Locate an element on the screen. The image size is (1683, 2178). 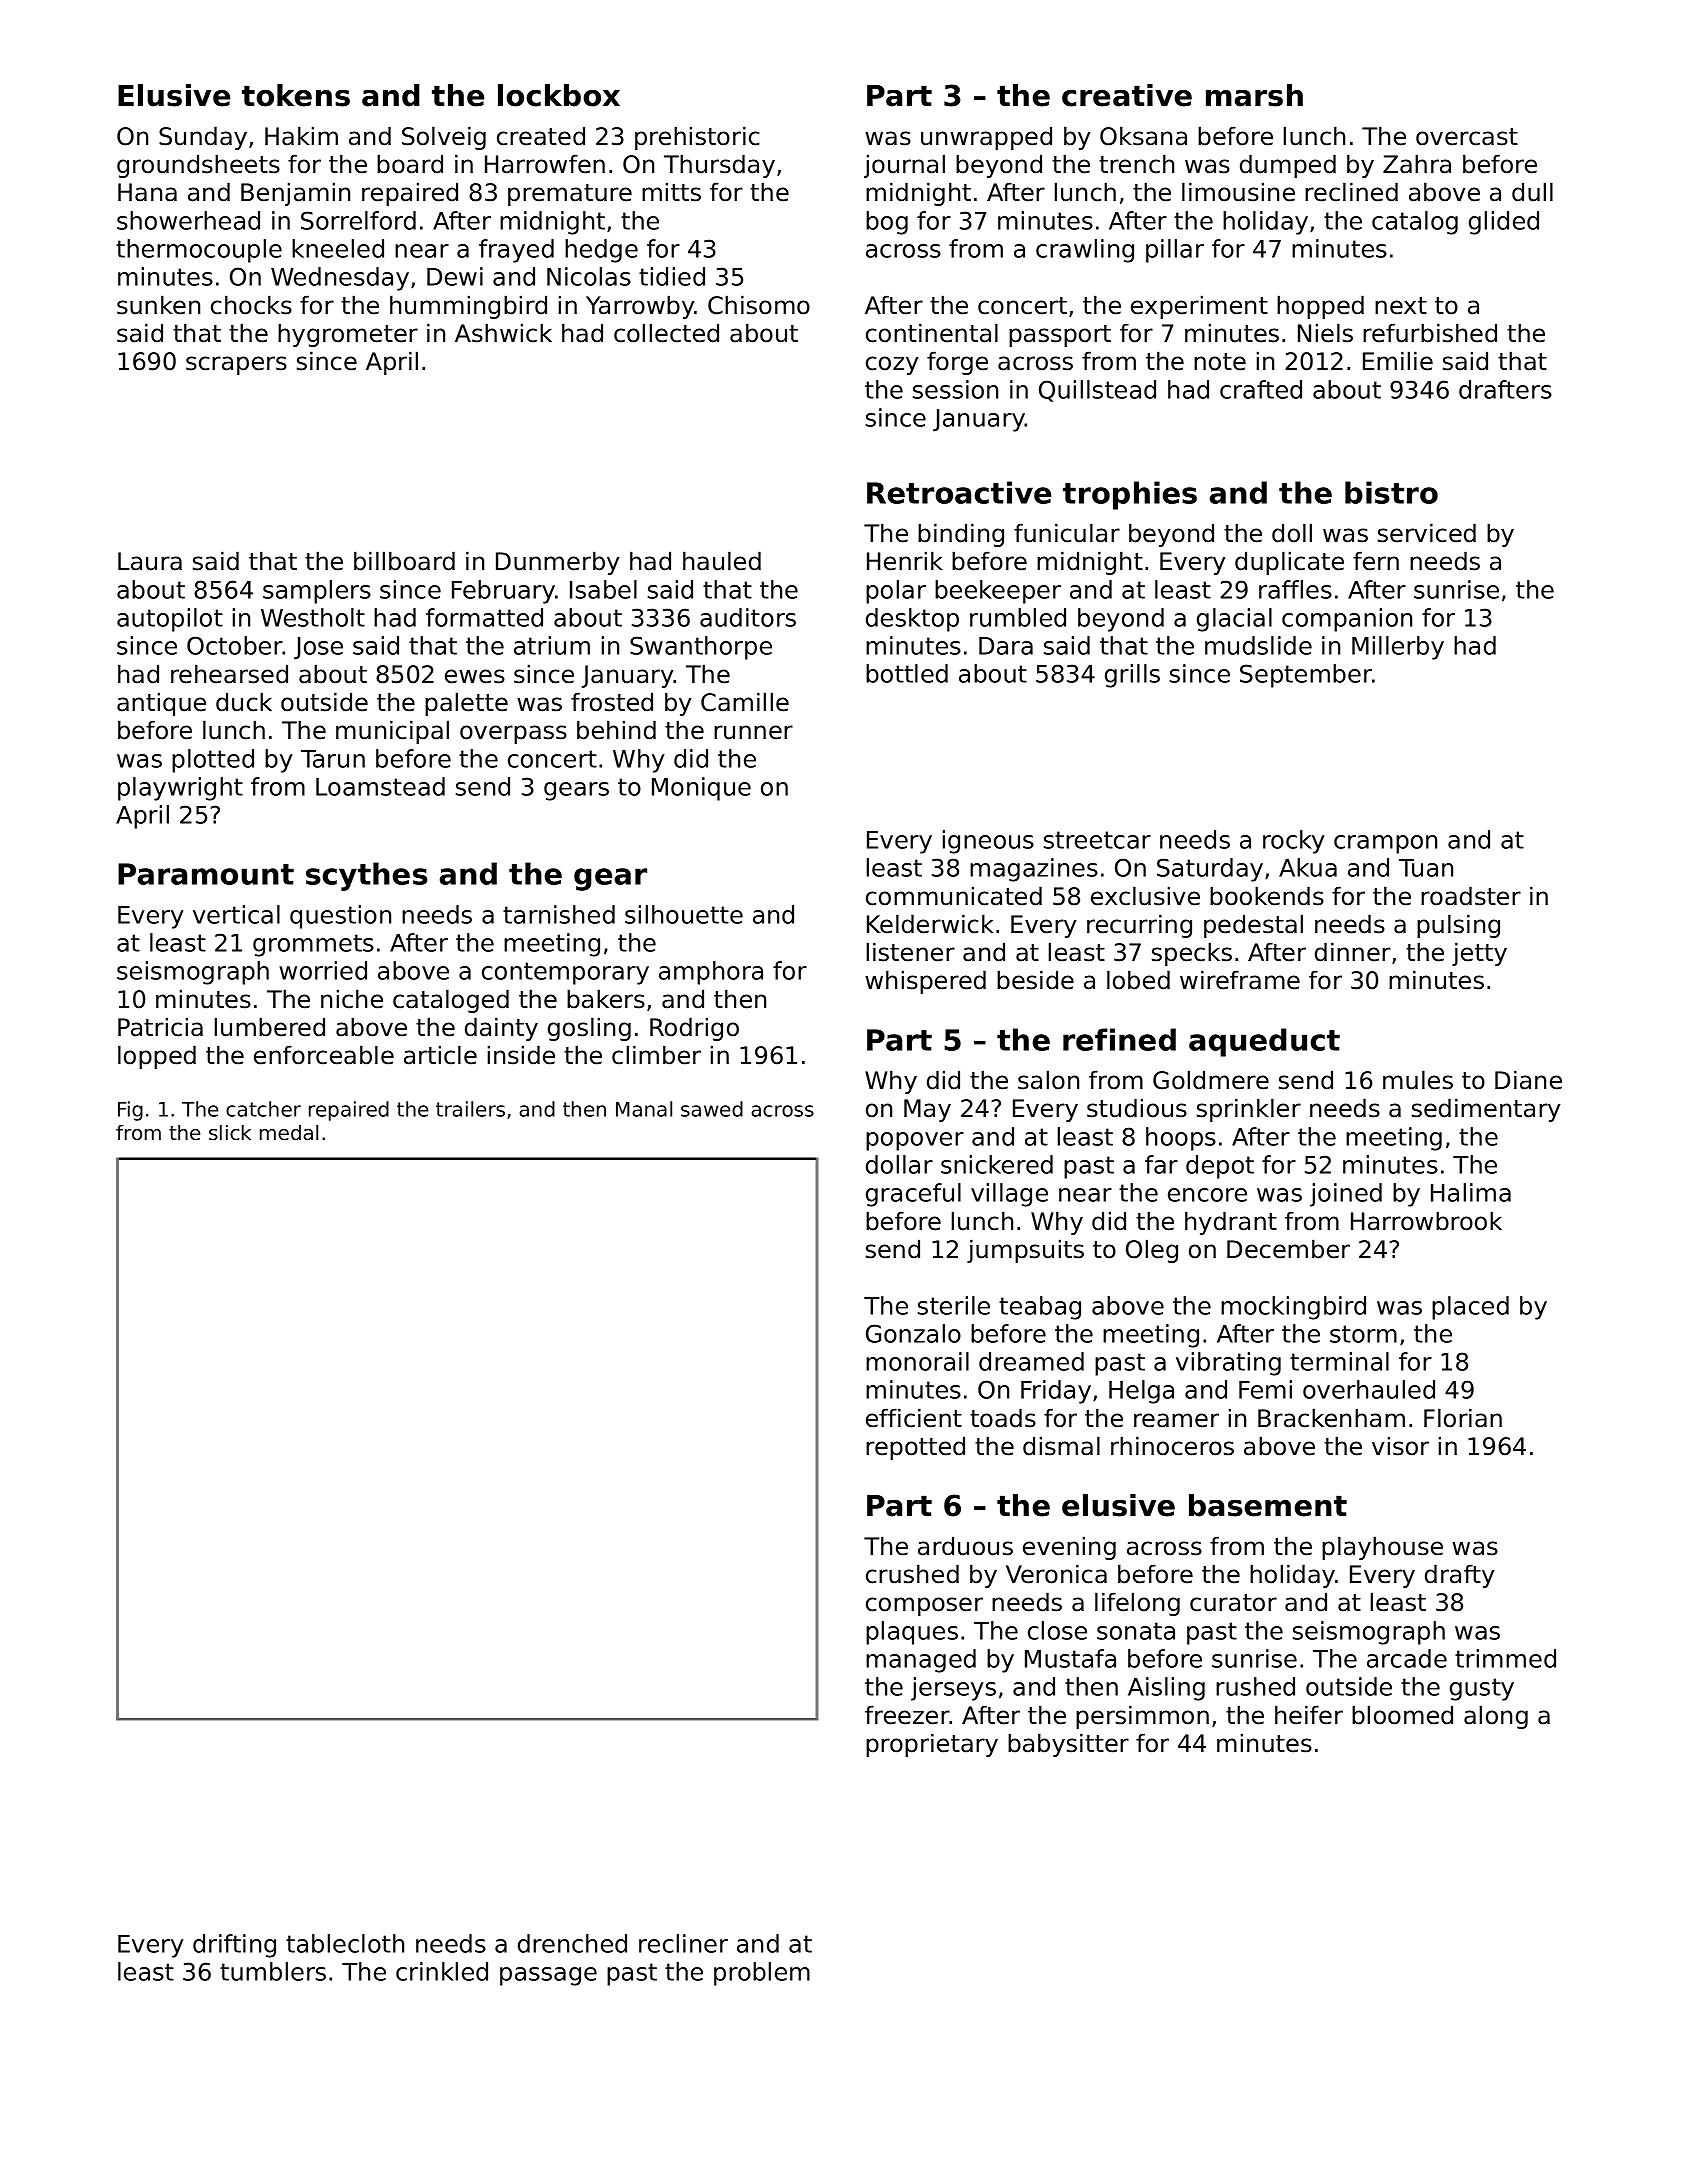
tumblers is located at coordinates (273, 1971).
